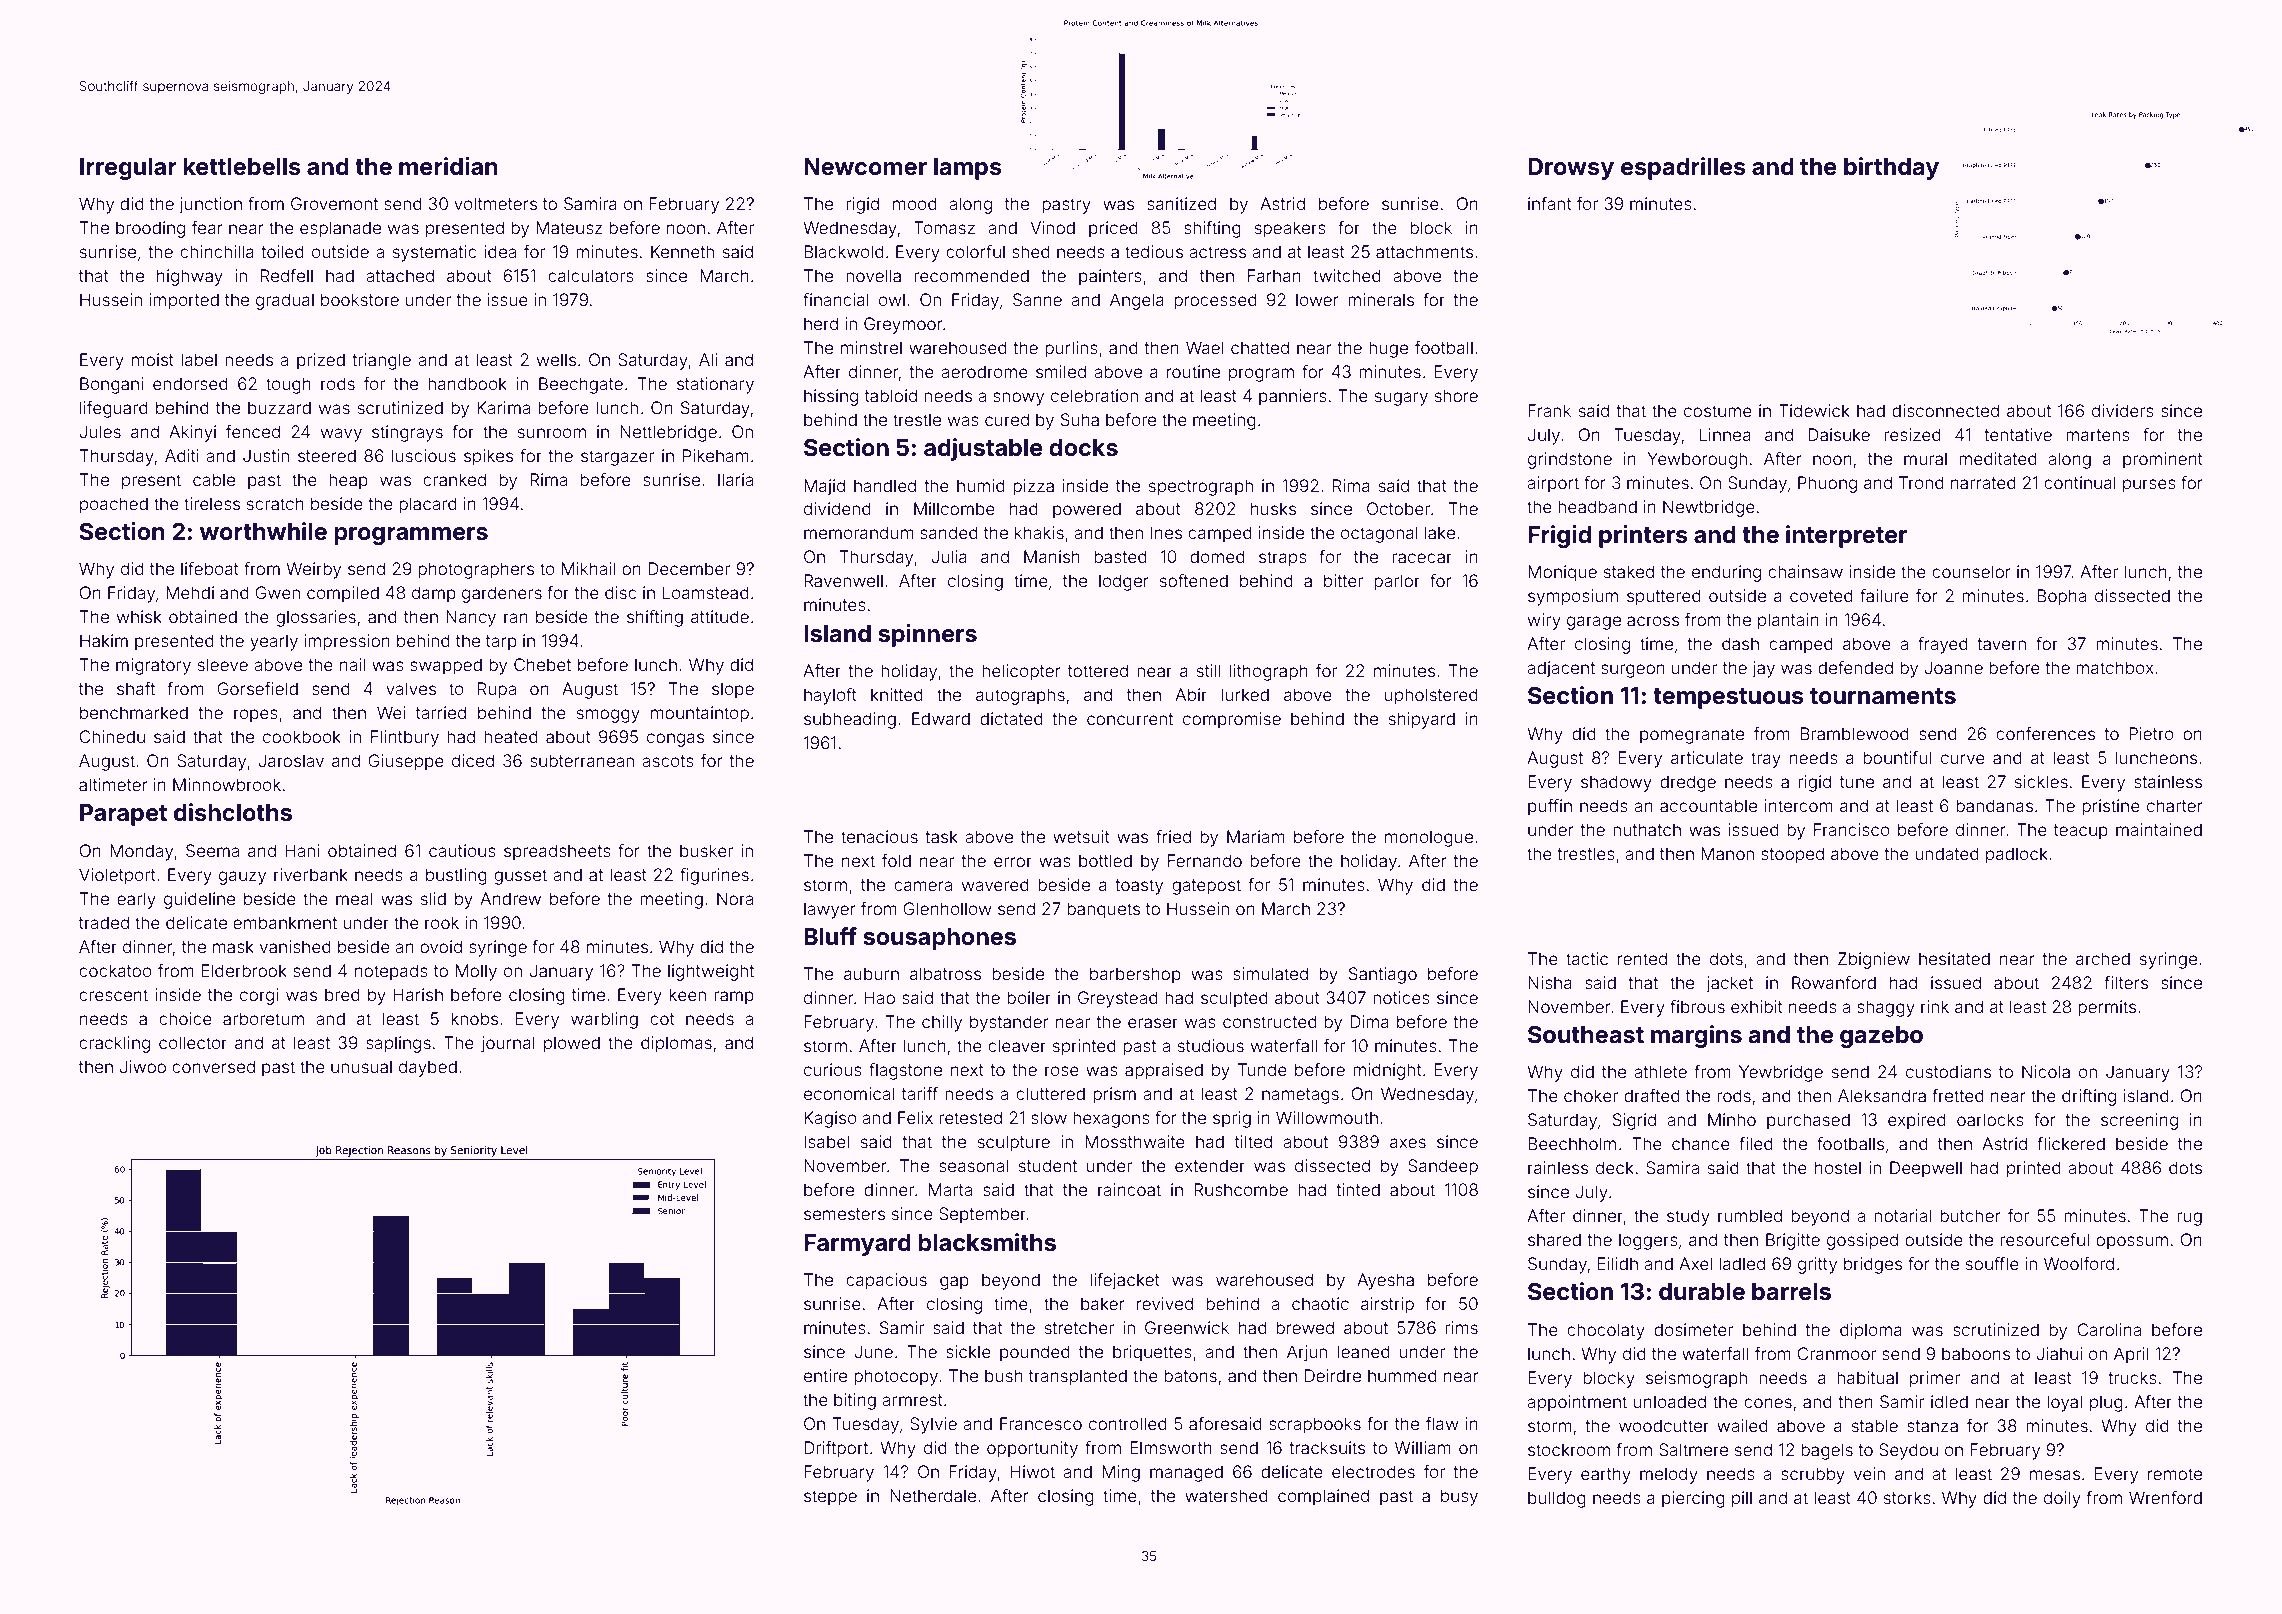 The height and width of the screenshot is (1614, 2282). I want to click on sanitized, so click(1181, 203).
